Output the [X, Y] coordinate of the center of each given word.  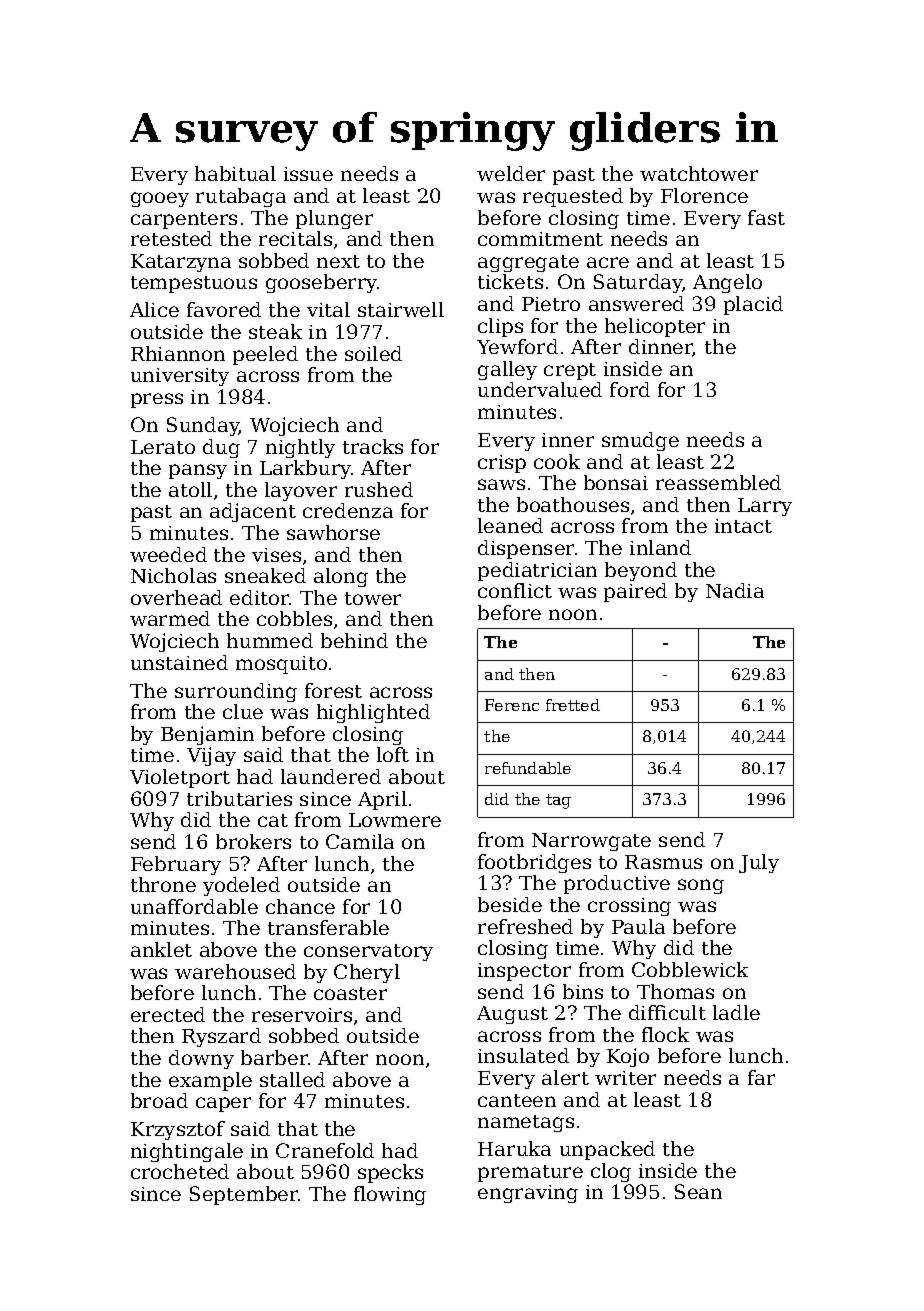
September [244, 1195]
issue [308, 174]
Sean [698, 1191]
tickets [510, 281]
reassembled [718, 482]
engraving [528, 1194]
